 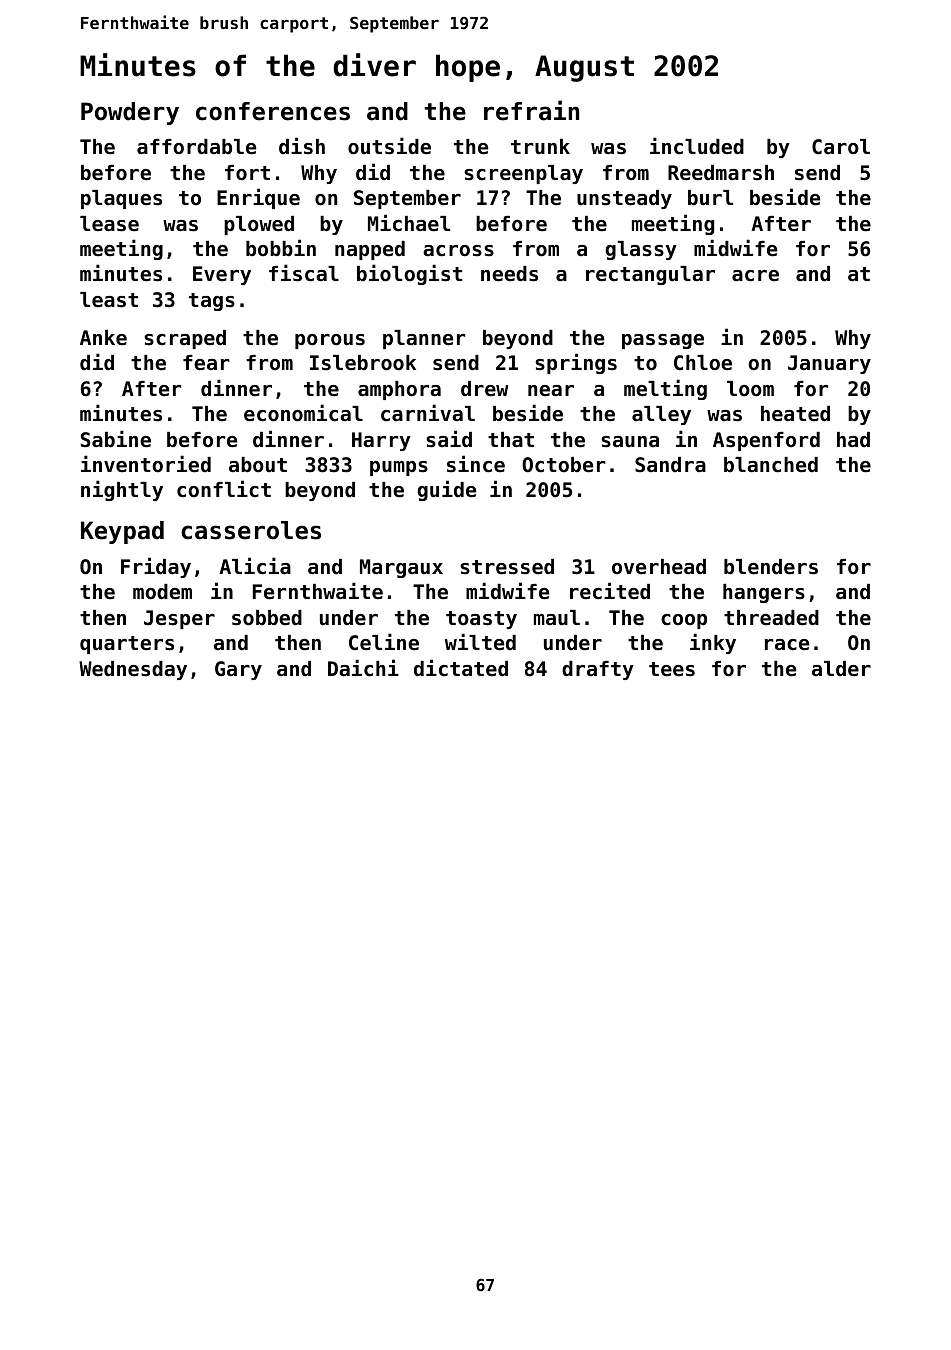 What do you see at coordinates (162, 592) in the document?
I see `modem` at bounding box center [162, 592].
